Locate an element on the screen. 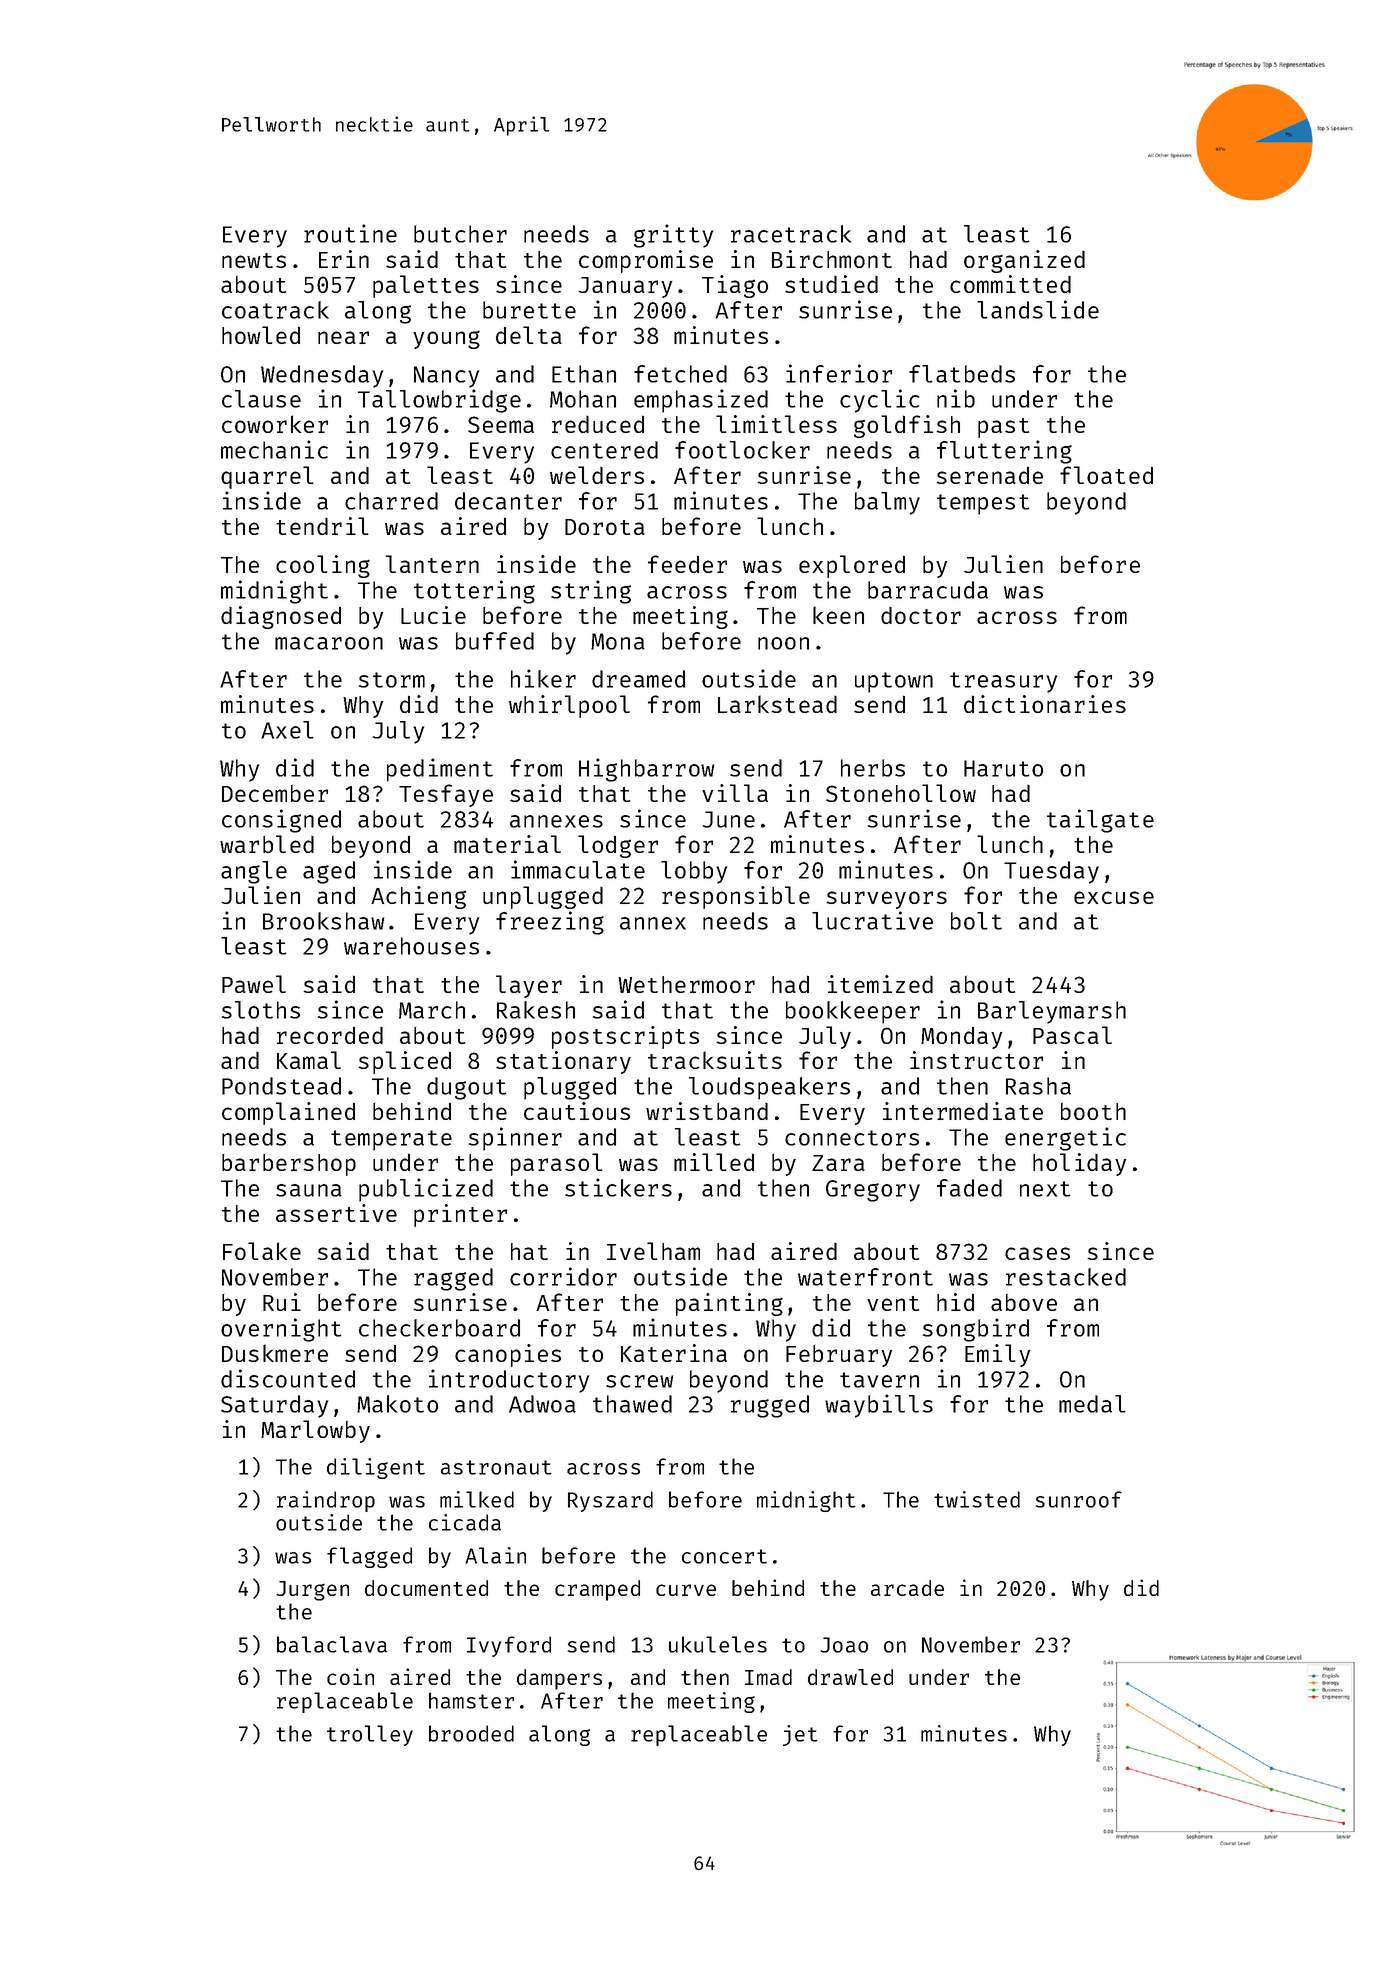  freezing is located at coordinates (550, 923).
